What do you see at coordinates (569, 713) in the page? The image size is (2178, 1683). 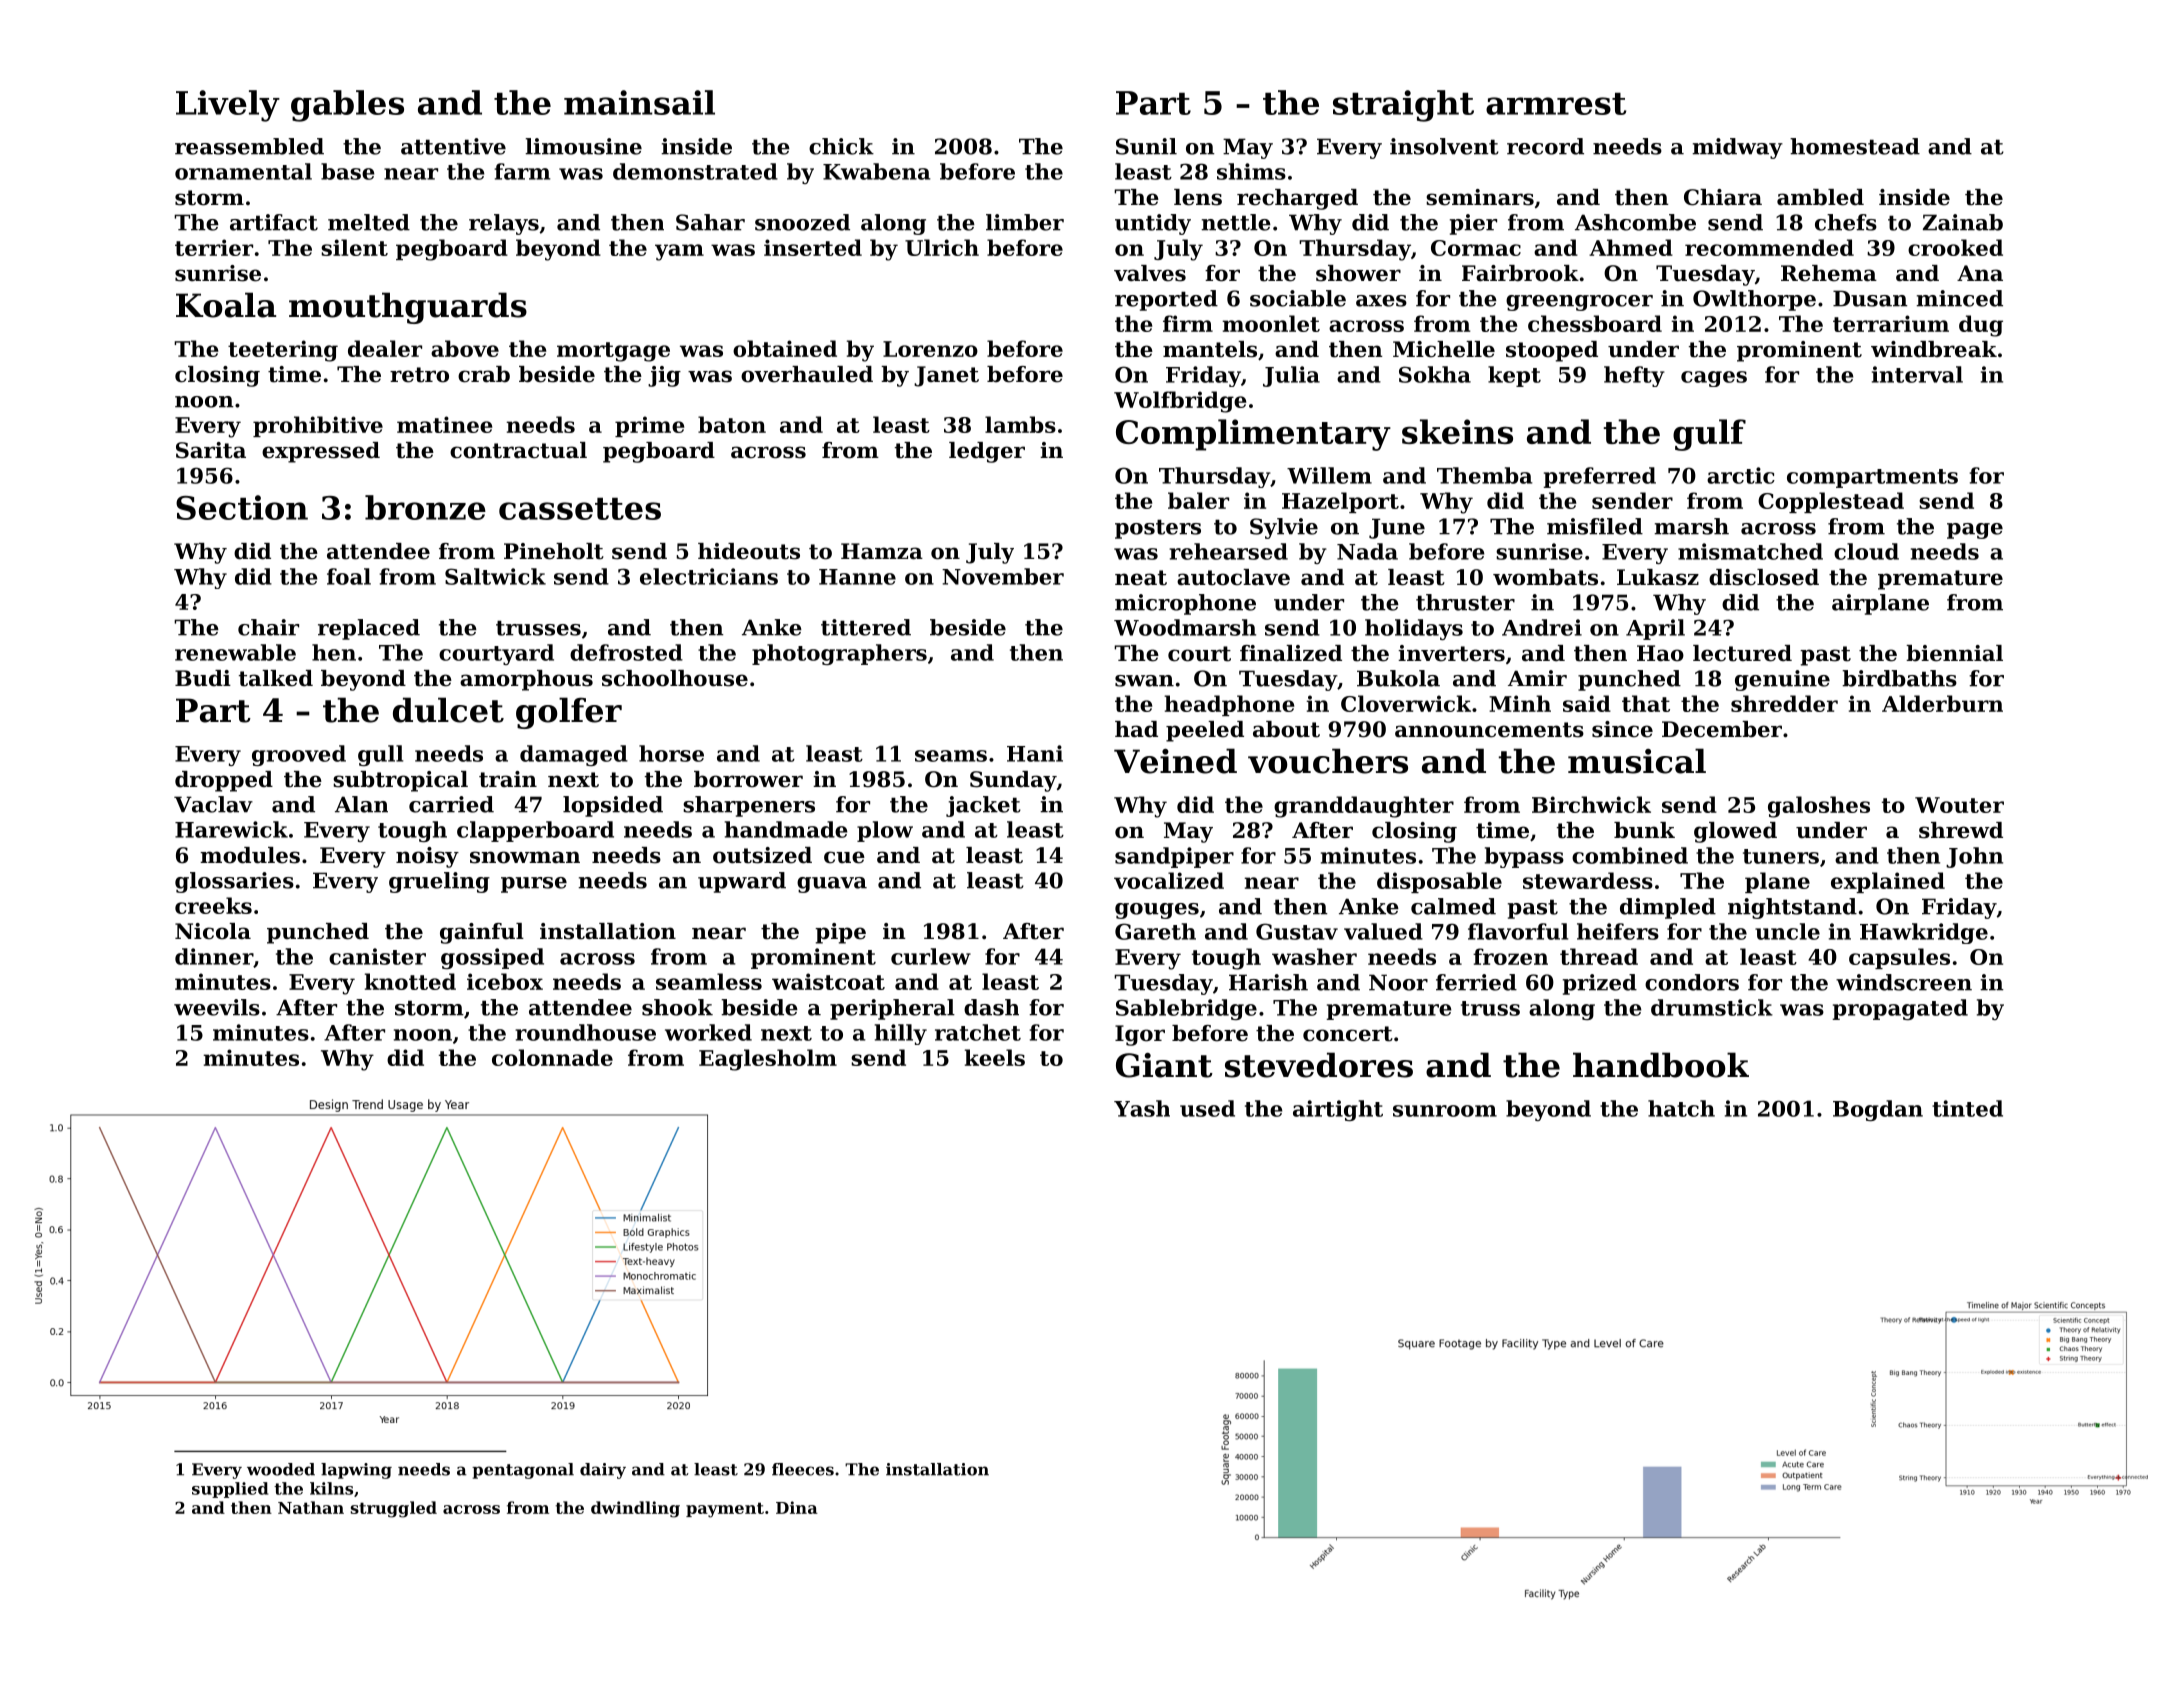 I see `golfer` at bounding box center [569, 713].
